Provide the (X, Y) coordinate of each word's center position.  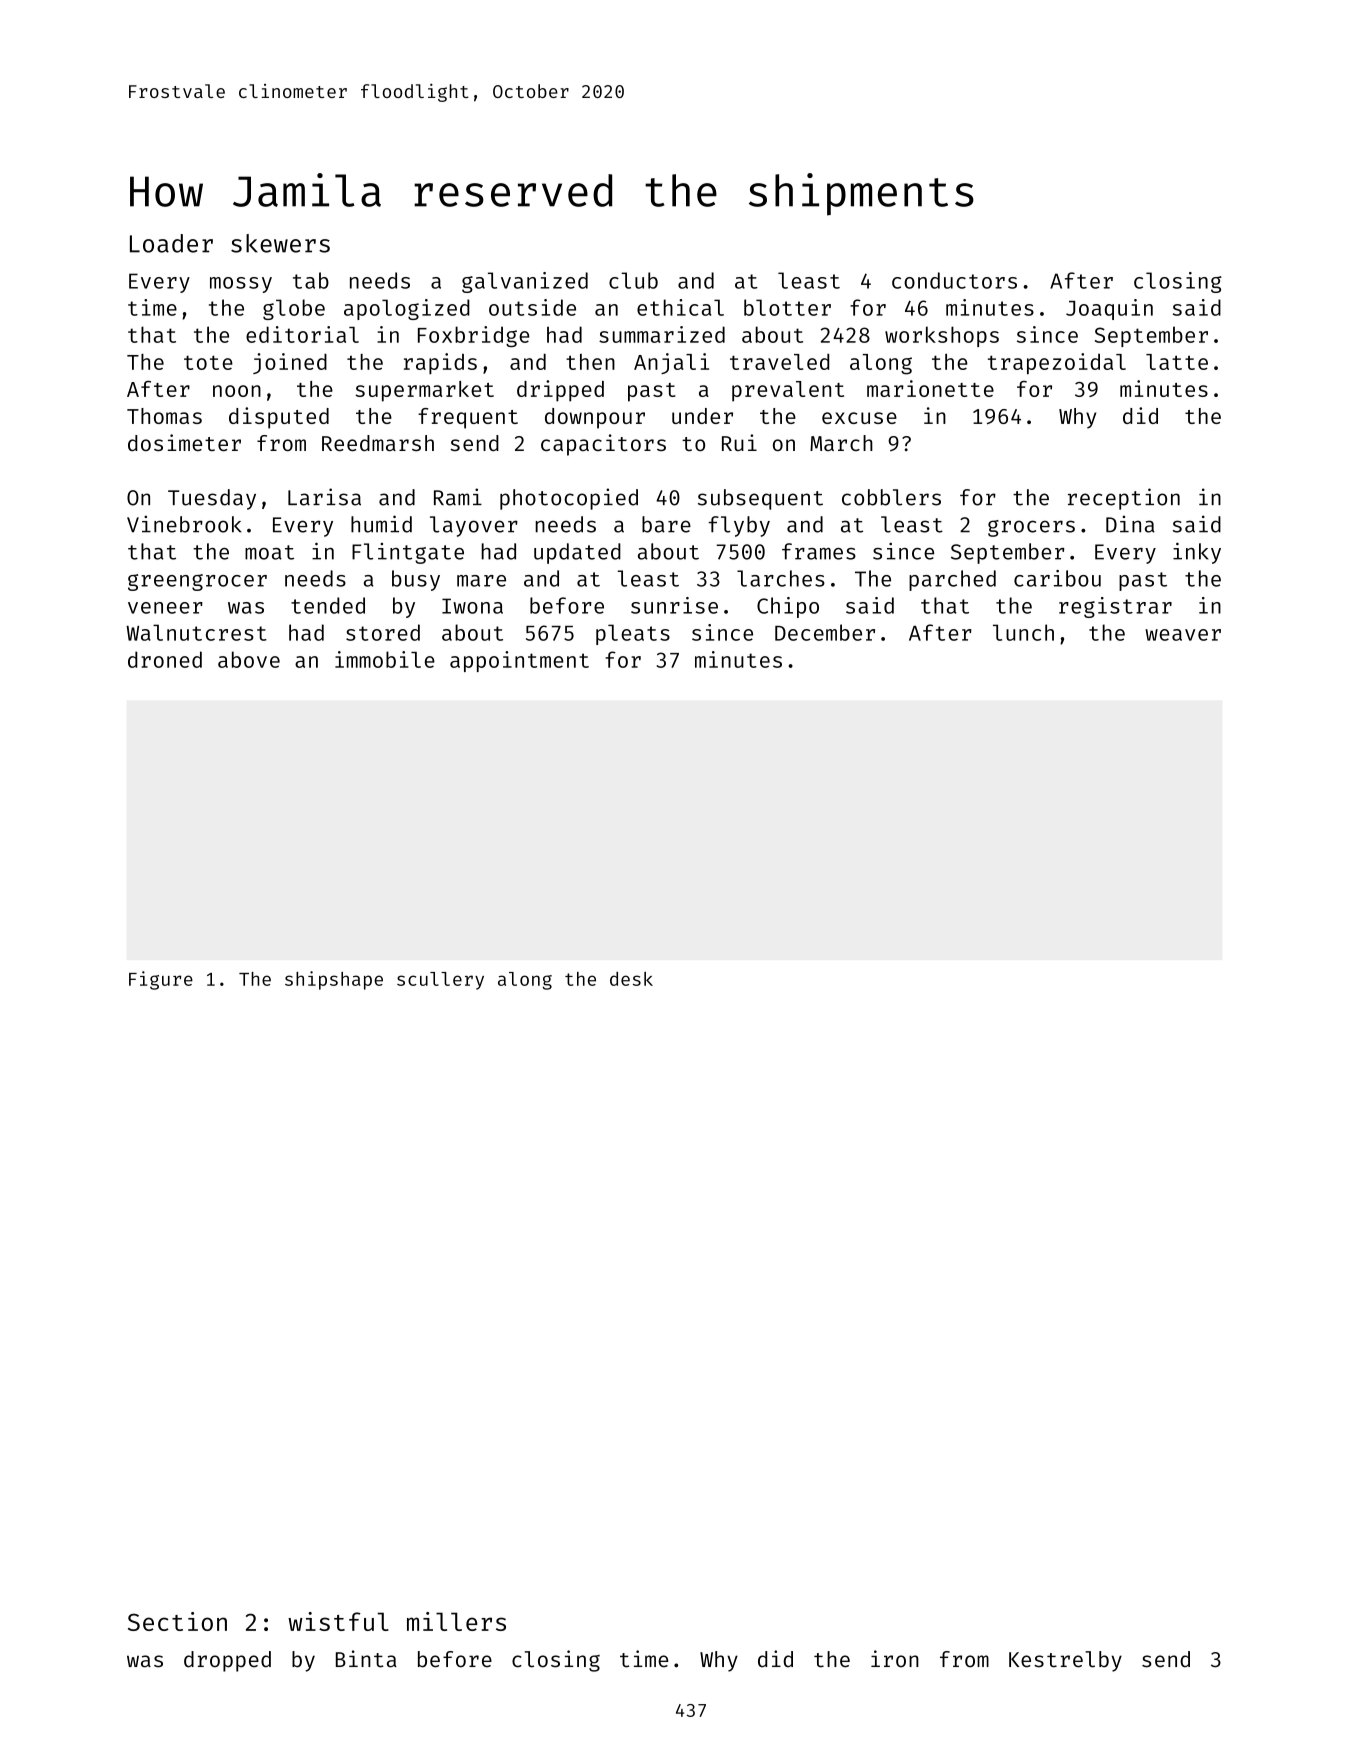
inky (1197, 553)
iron (895, 1659)
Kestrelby (1065, 1661)
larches (781, 578)
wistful (338, 1621)
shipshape (334, 980)
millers (456, 1621)
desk (631, 979)
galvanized (525, 282)
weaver (1183, 635)
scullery (440, 981)
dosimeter (184, 442)
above (249, 659)
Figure (161, 980)
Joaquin (1109, 309)
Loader (171, 243)
